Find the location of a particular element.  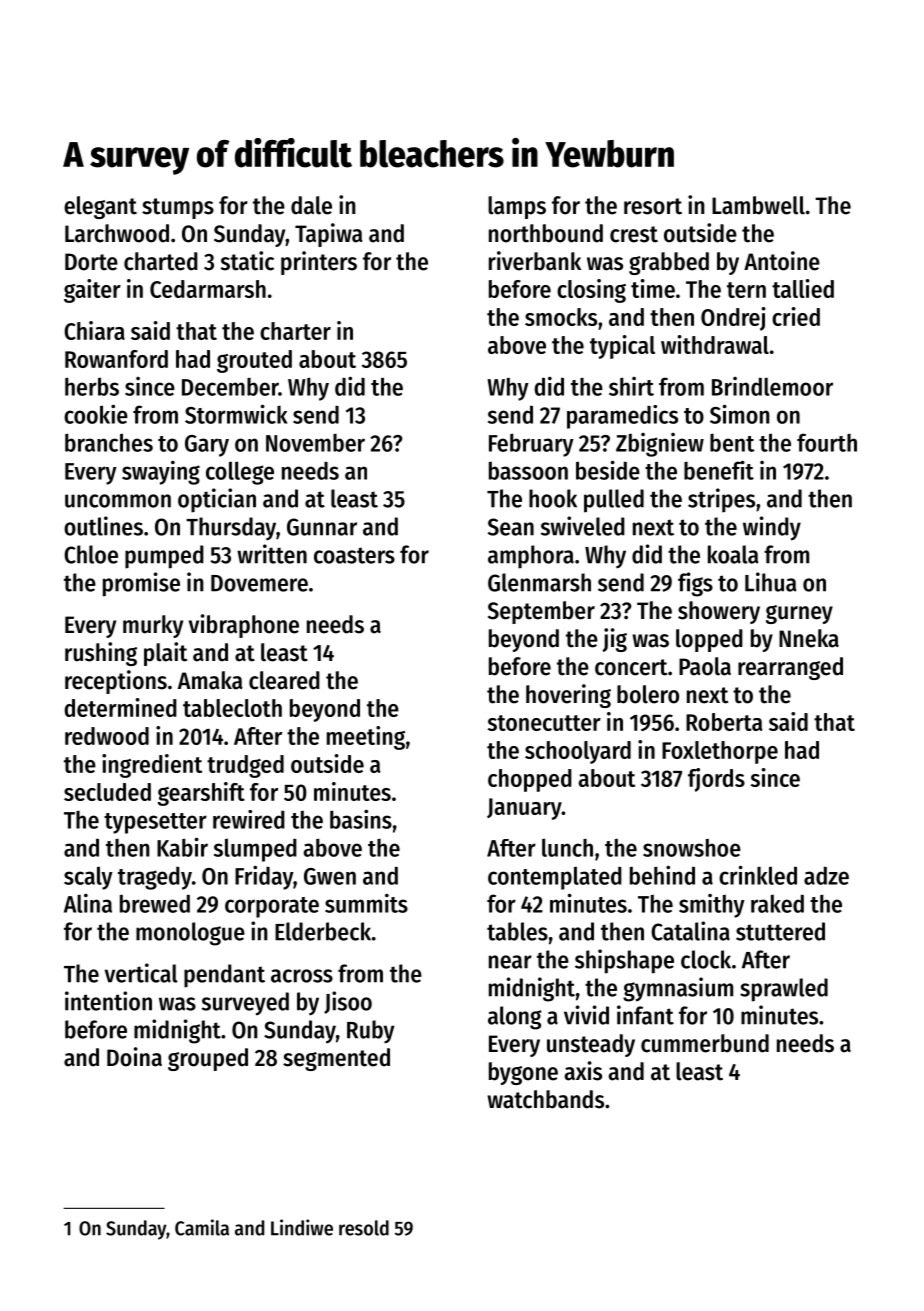

uncommon is located at coordinates (118, 501).
